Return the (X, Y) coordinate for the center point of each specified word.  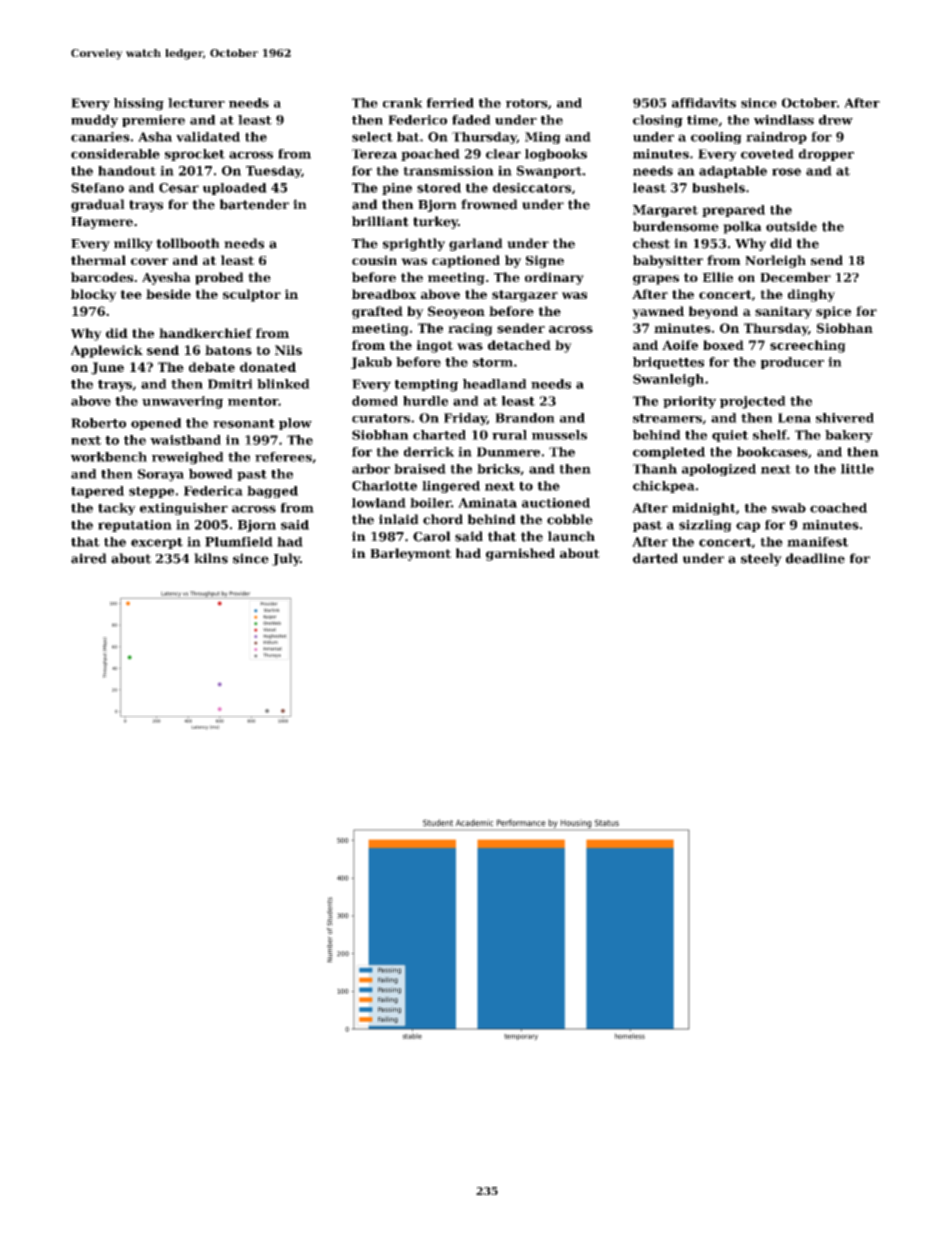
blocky (94, 295)
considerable (115, 154)
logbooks (556, 155)
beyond (713, 312)
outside (791, 226)
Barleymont (410, 554)
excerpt (157, 543)
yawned (658, 312)
